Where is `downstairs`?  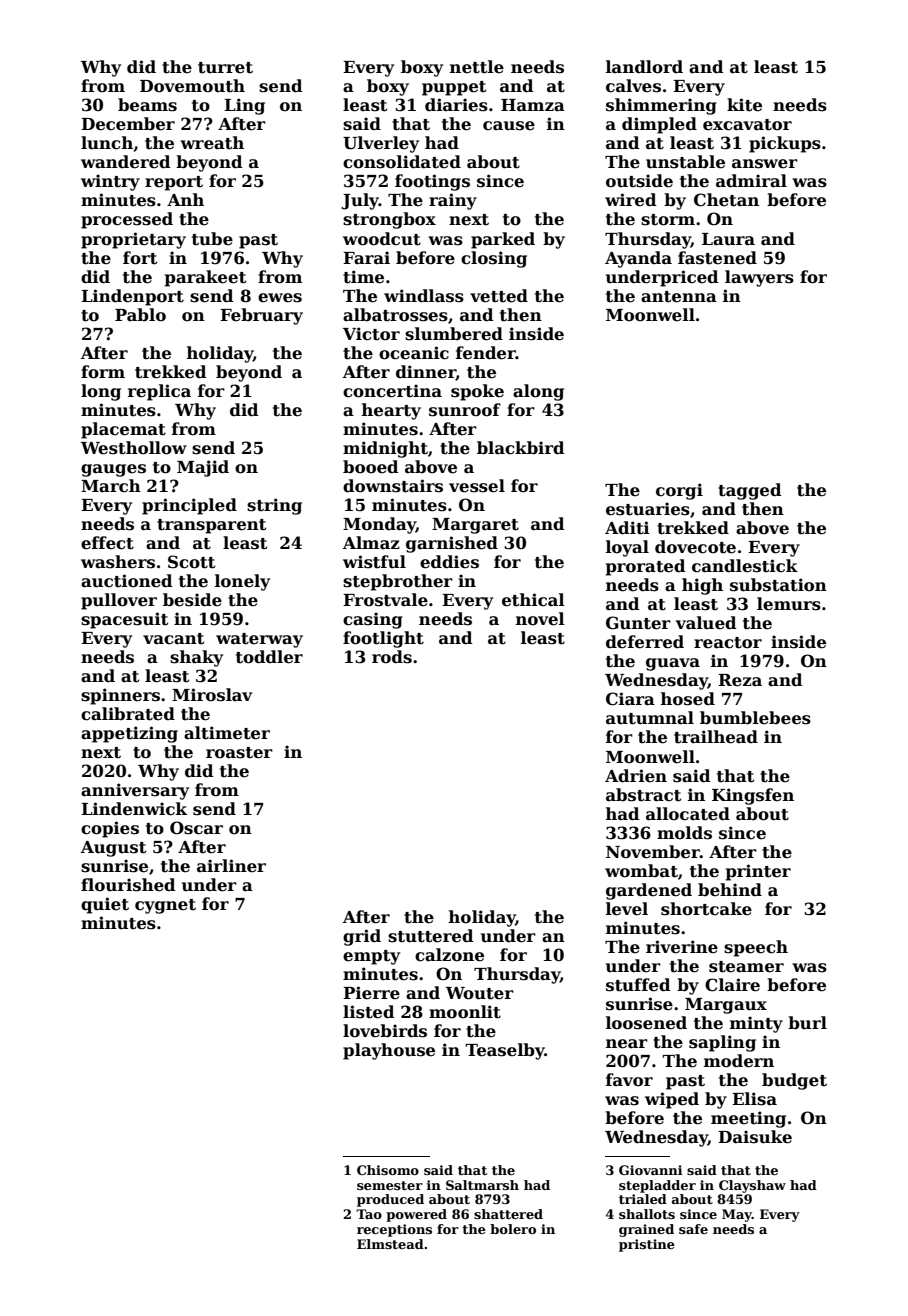
downstairs is located at coordinates (393, 486).
